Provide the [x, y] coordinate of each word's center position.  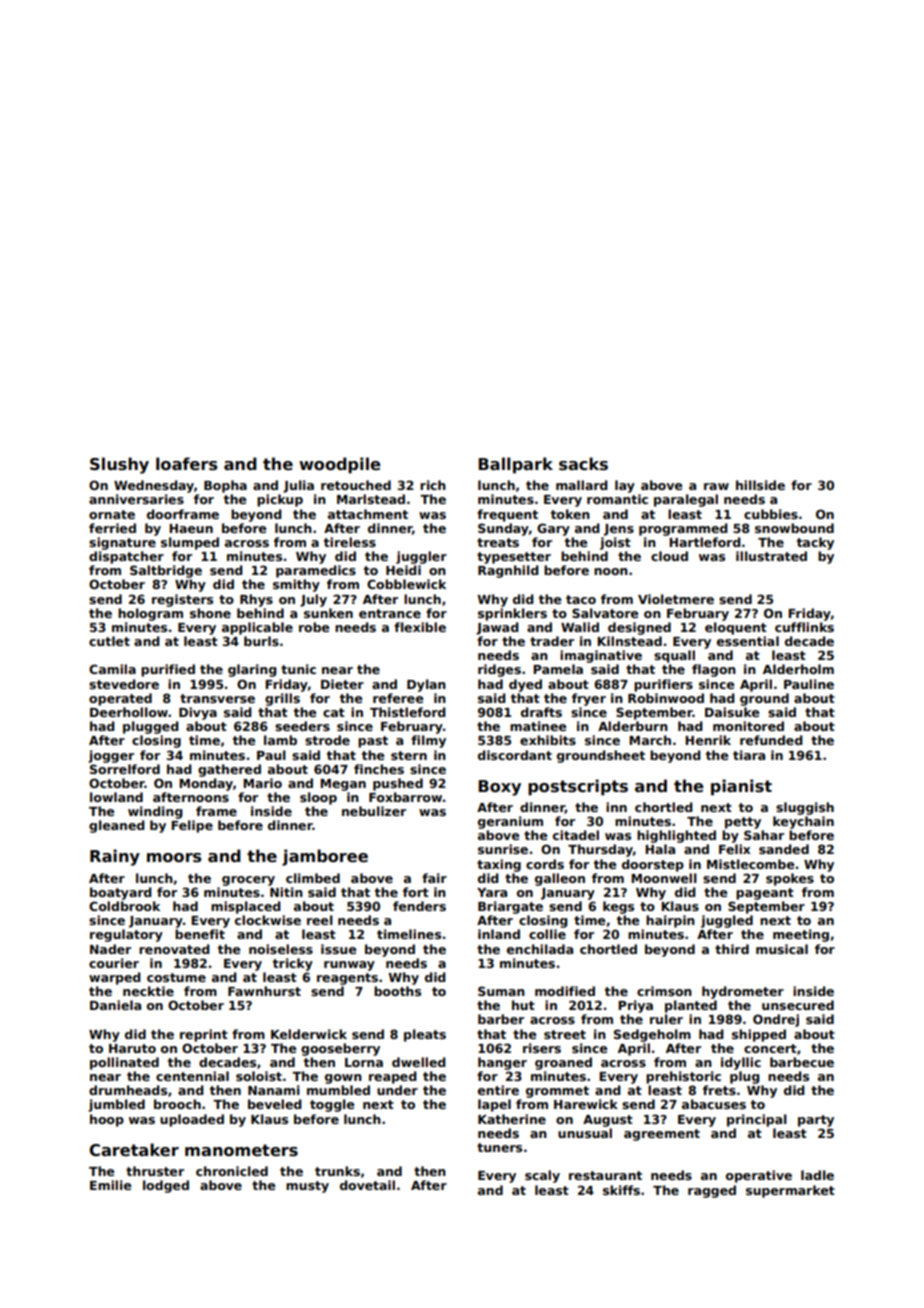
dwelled [419, 1062]
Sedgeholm [652, 1035]
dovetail [367, 1185]
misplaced [246, 907]
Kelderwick [309, 1034]
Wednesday [154, 486]
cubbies [771, 514]
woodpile [340, 465]
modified [565, 991]
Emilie [110, 1185]
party [816, 1121]
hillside [760, 485]
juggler [421, 557]
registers [182, 600]
